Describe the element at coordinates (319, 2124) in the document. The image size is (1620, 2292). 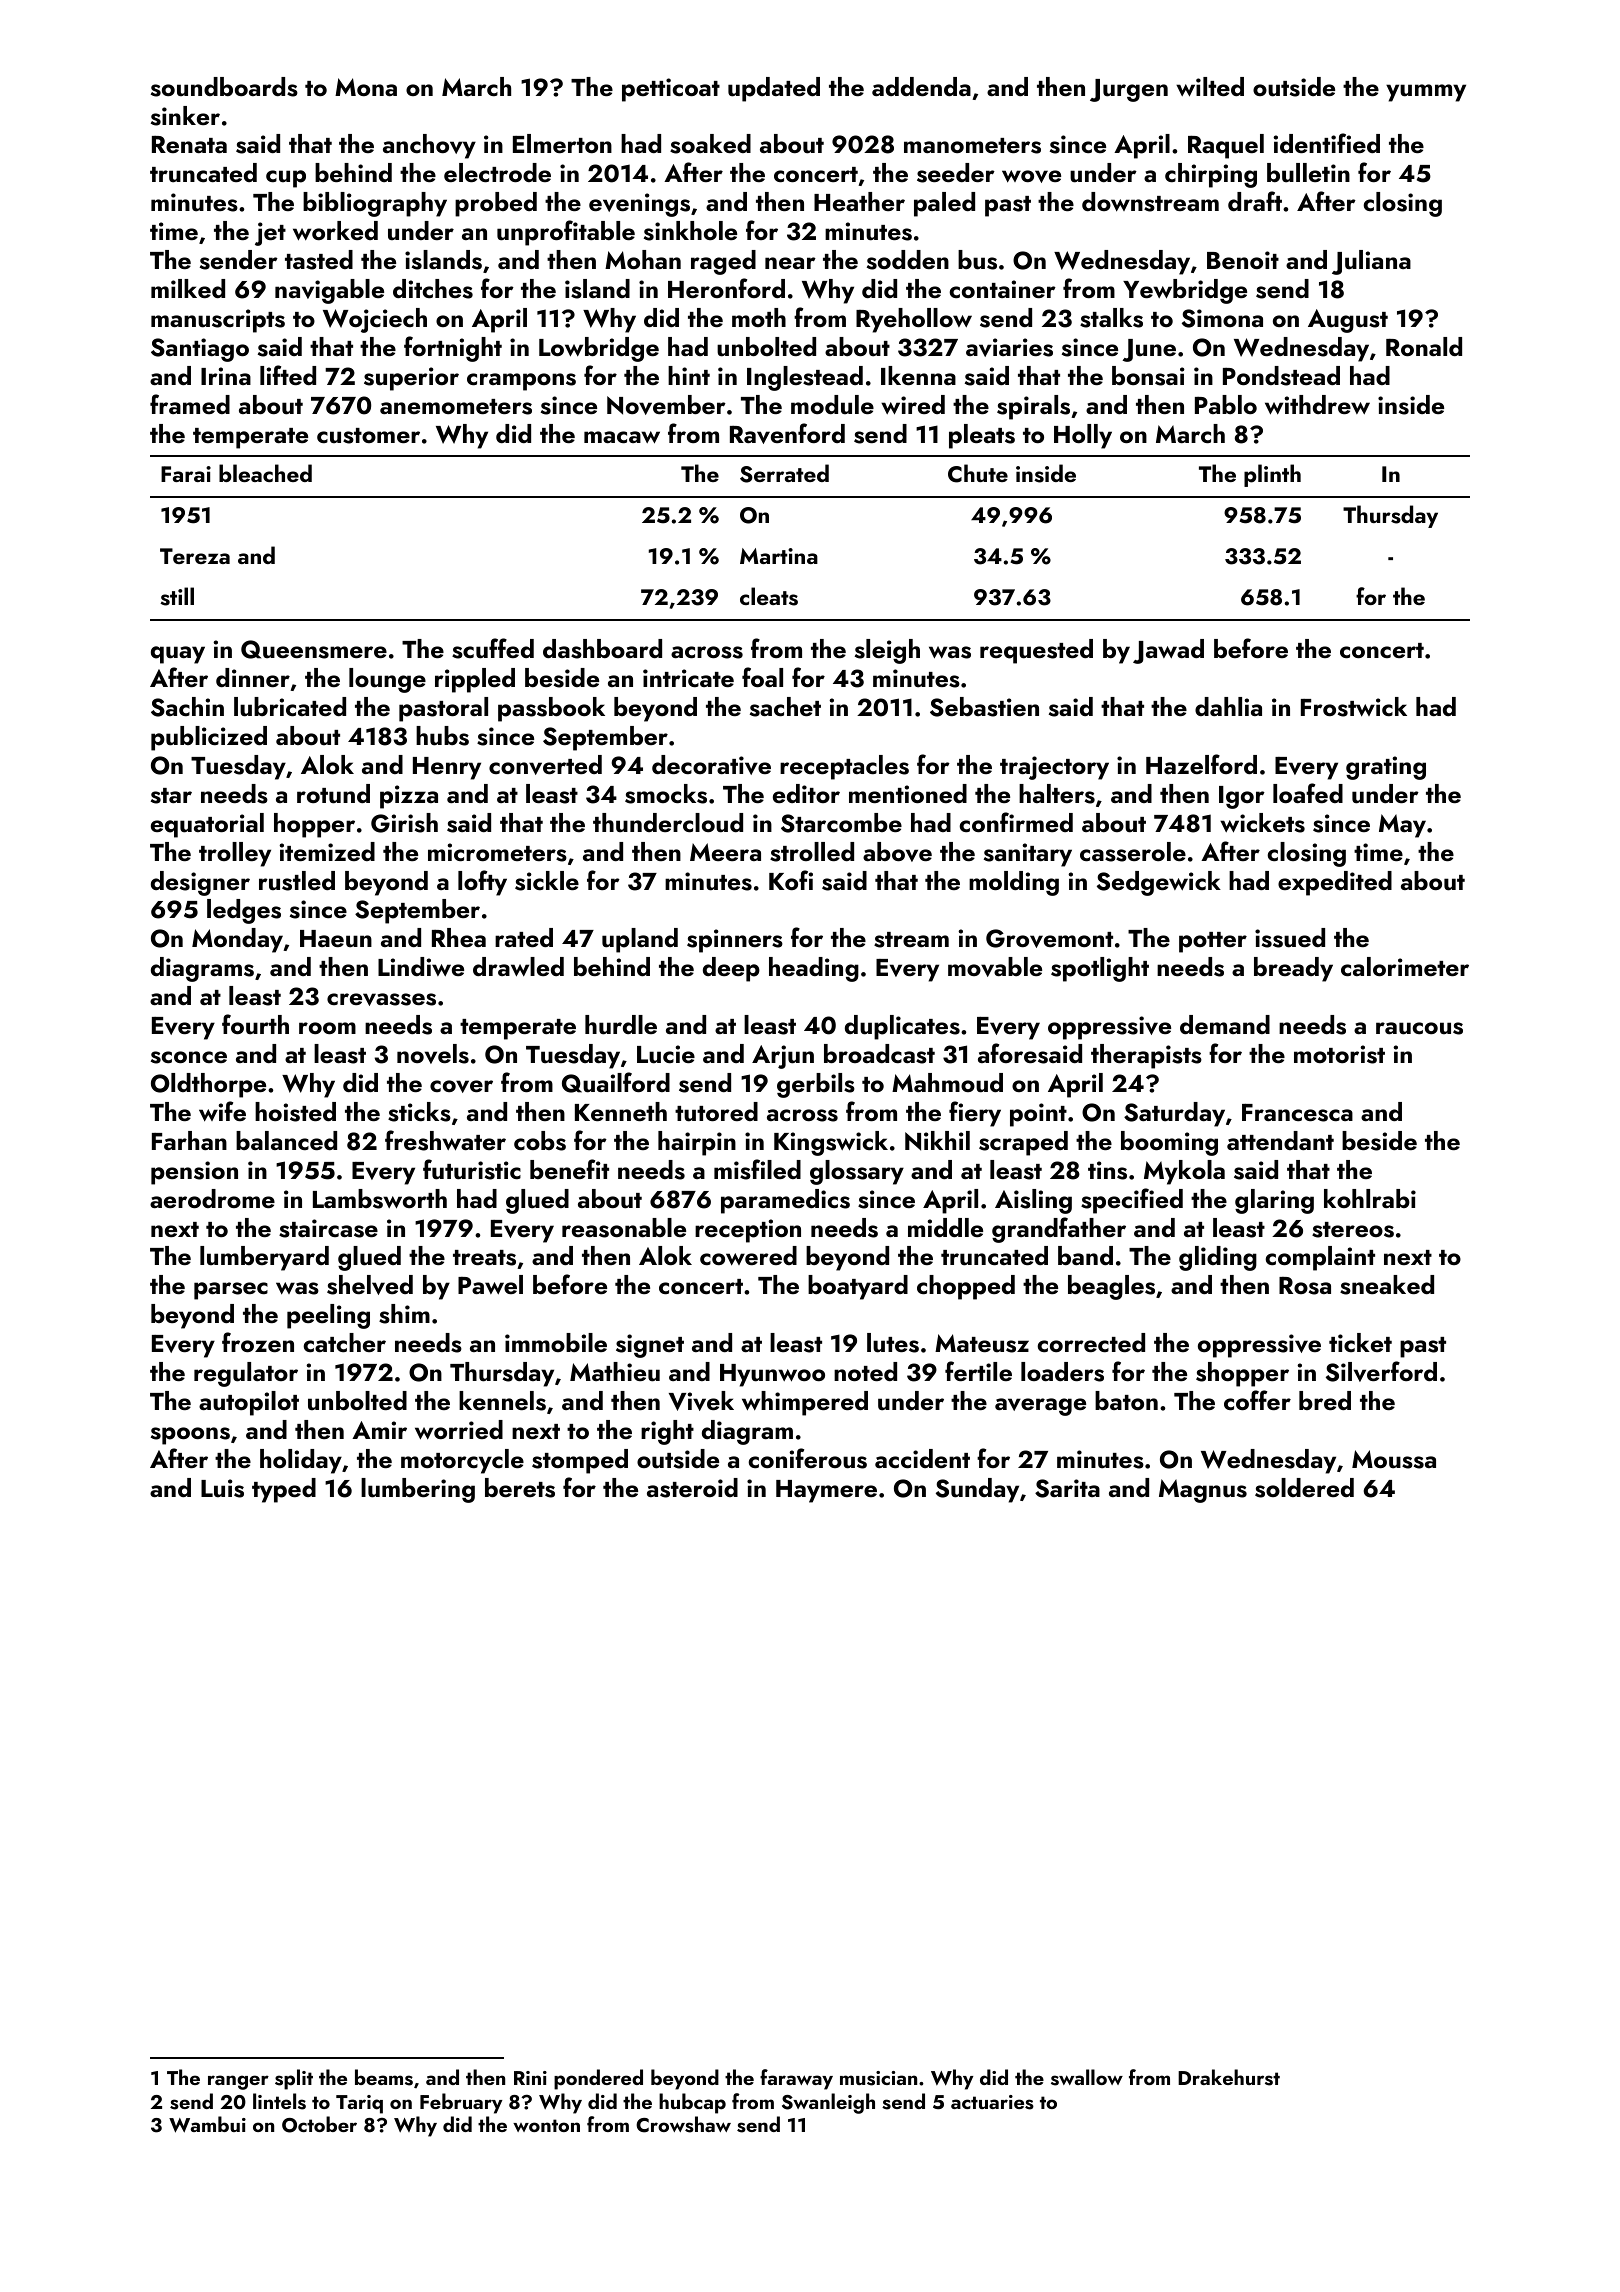
I see `October` at that location.
